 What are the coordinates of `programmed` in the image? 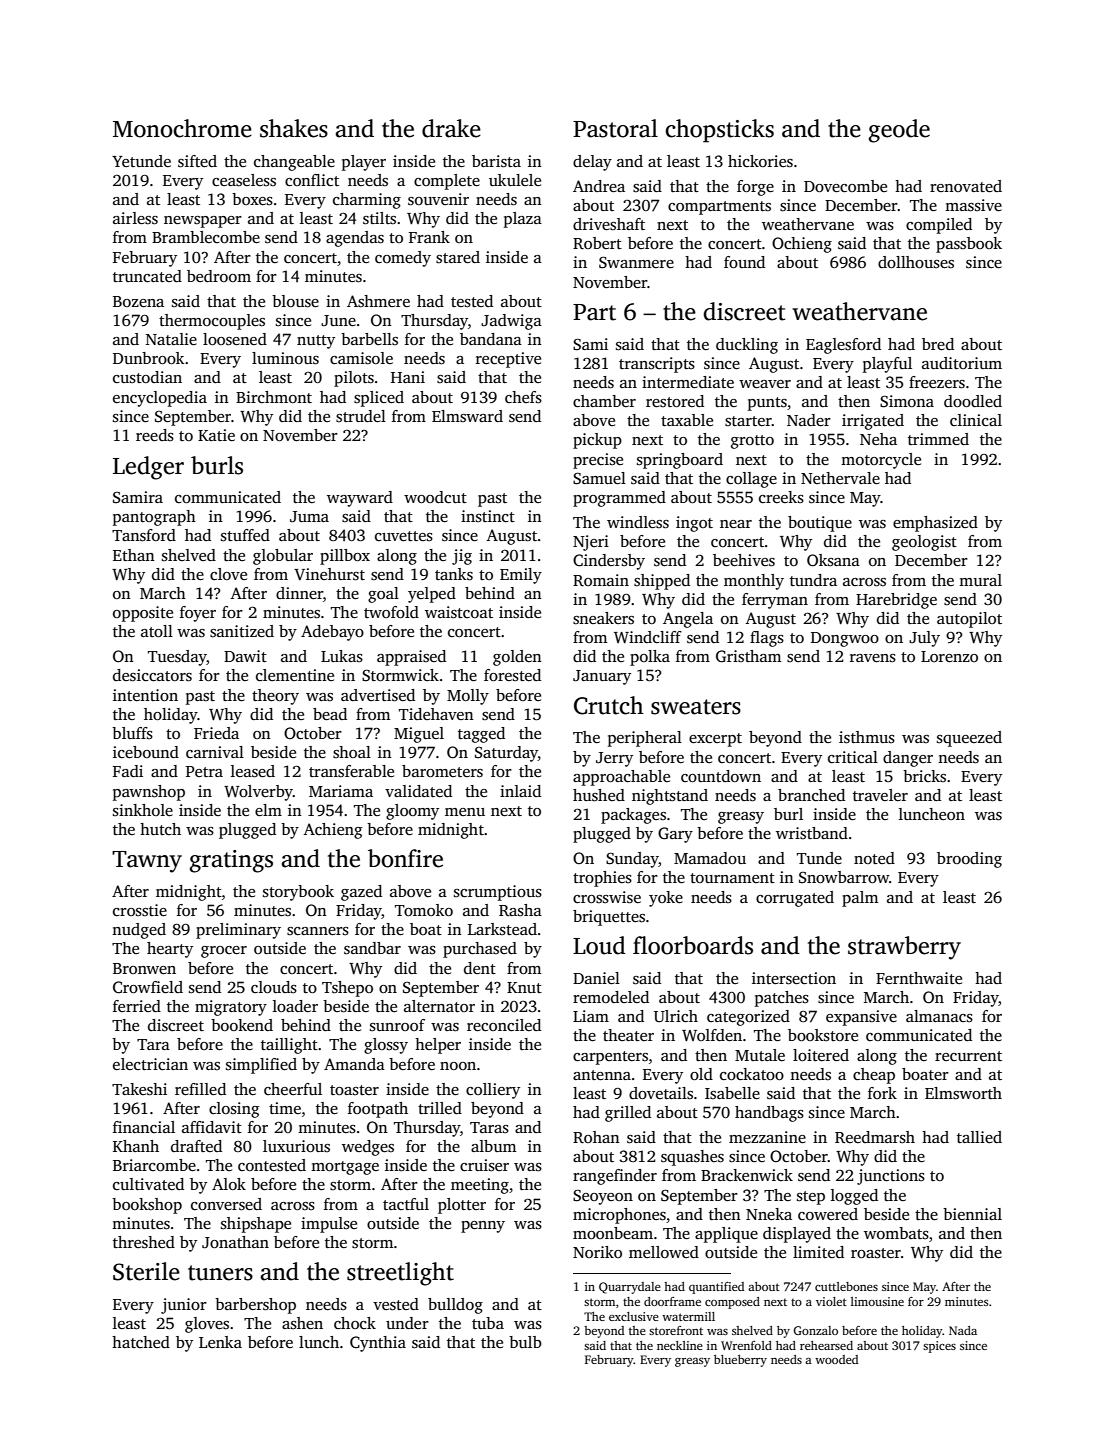 It's located at (619, 499).
